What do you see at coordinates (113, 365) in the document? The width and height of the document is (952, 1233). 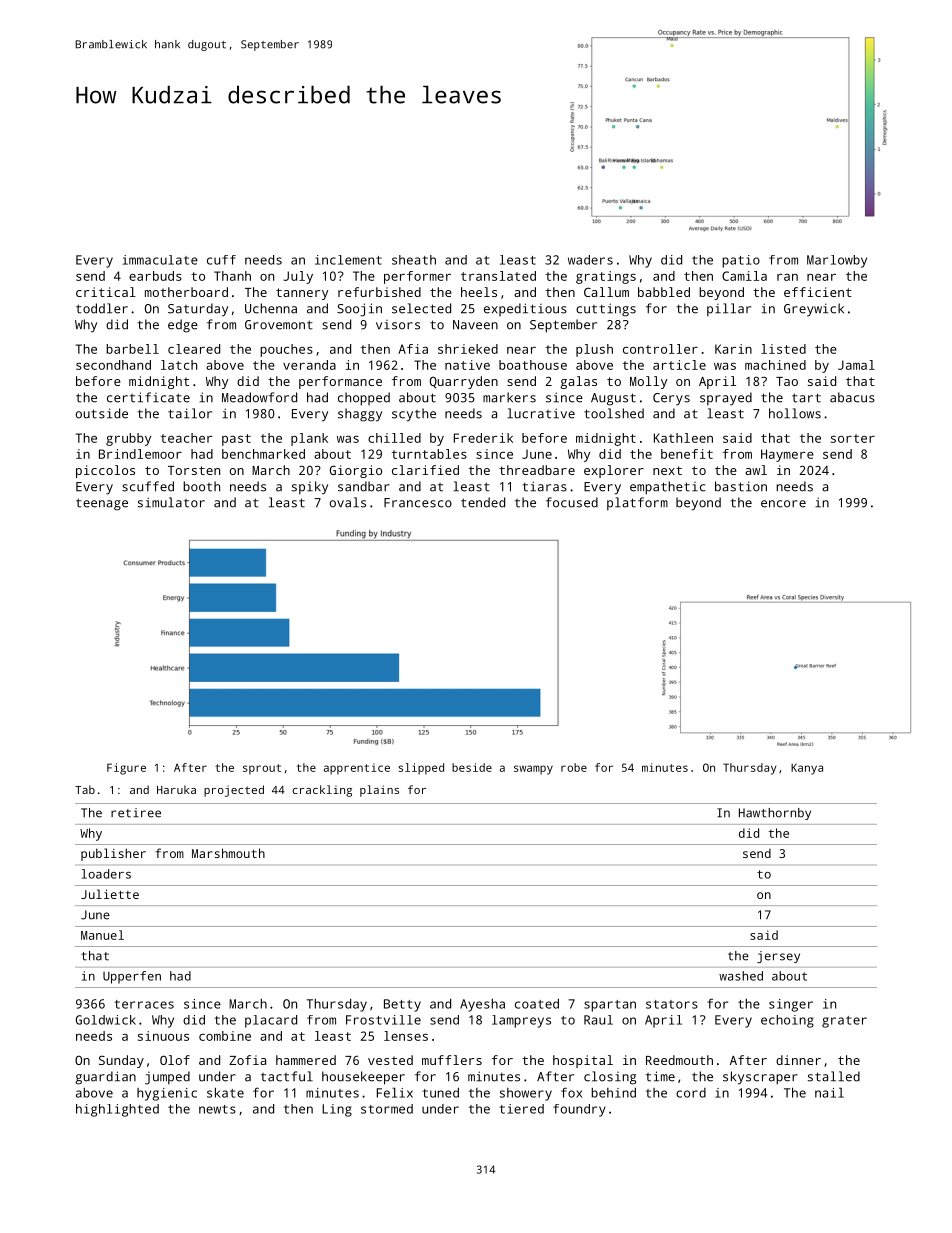 I see `secondhand` at bounding box center [113, 365].
